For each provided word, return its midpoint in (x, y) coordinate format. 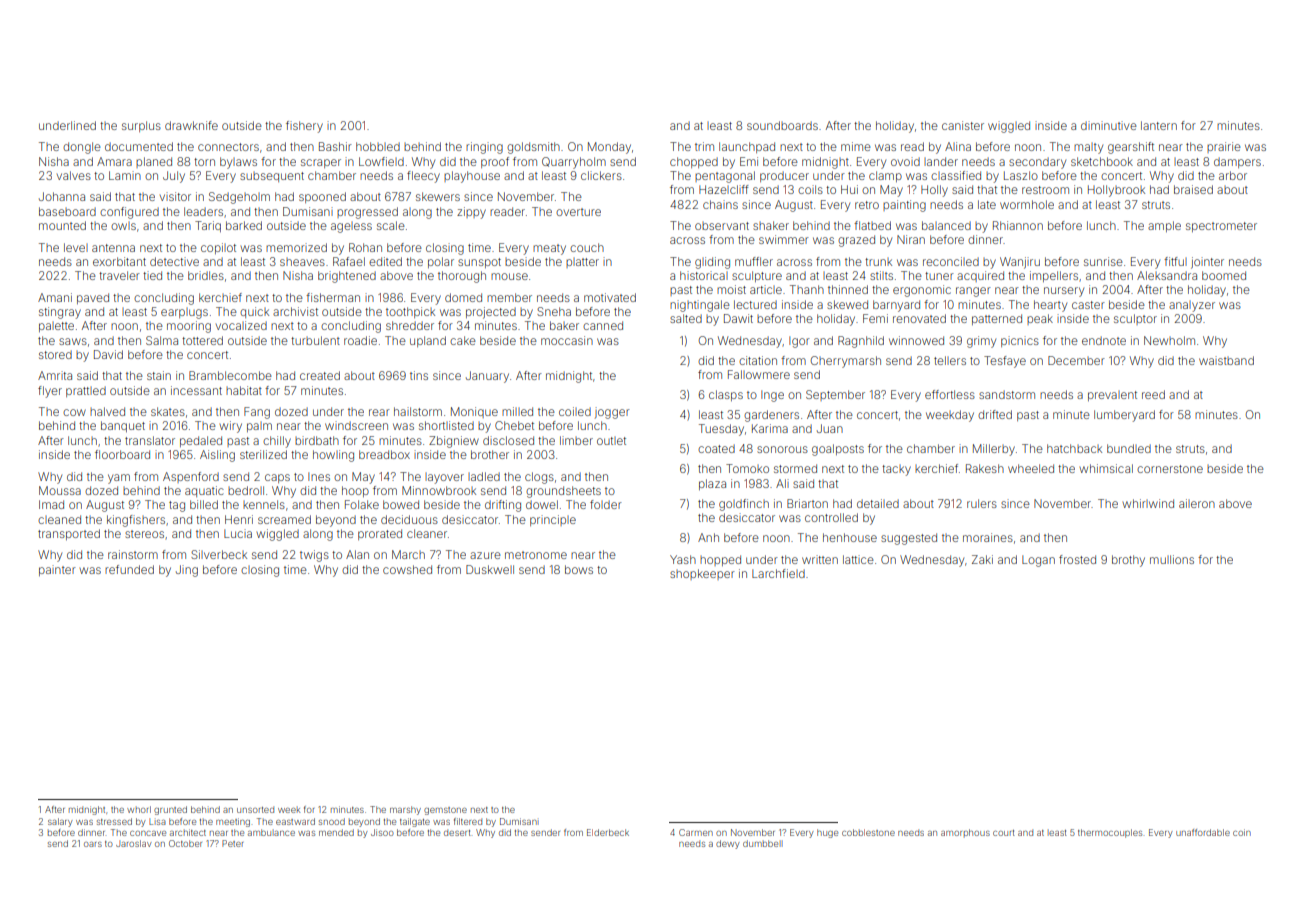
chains (720, 204)
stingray (60, 313)
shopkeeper (702, 574)
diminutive (1109, 125)
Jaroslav (134, 843)
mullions (1172, 559)
